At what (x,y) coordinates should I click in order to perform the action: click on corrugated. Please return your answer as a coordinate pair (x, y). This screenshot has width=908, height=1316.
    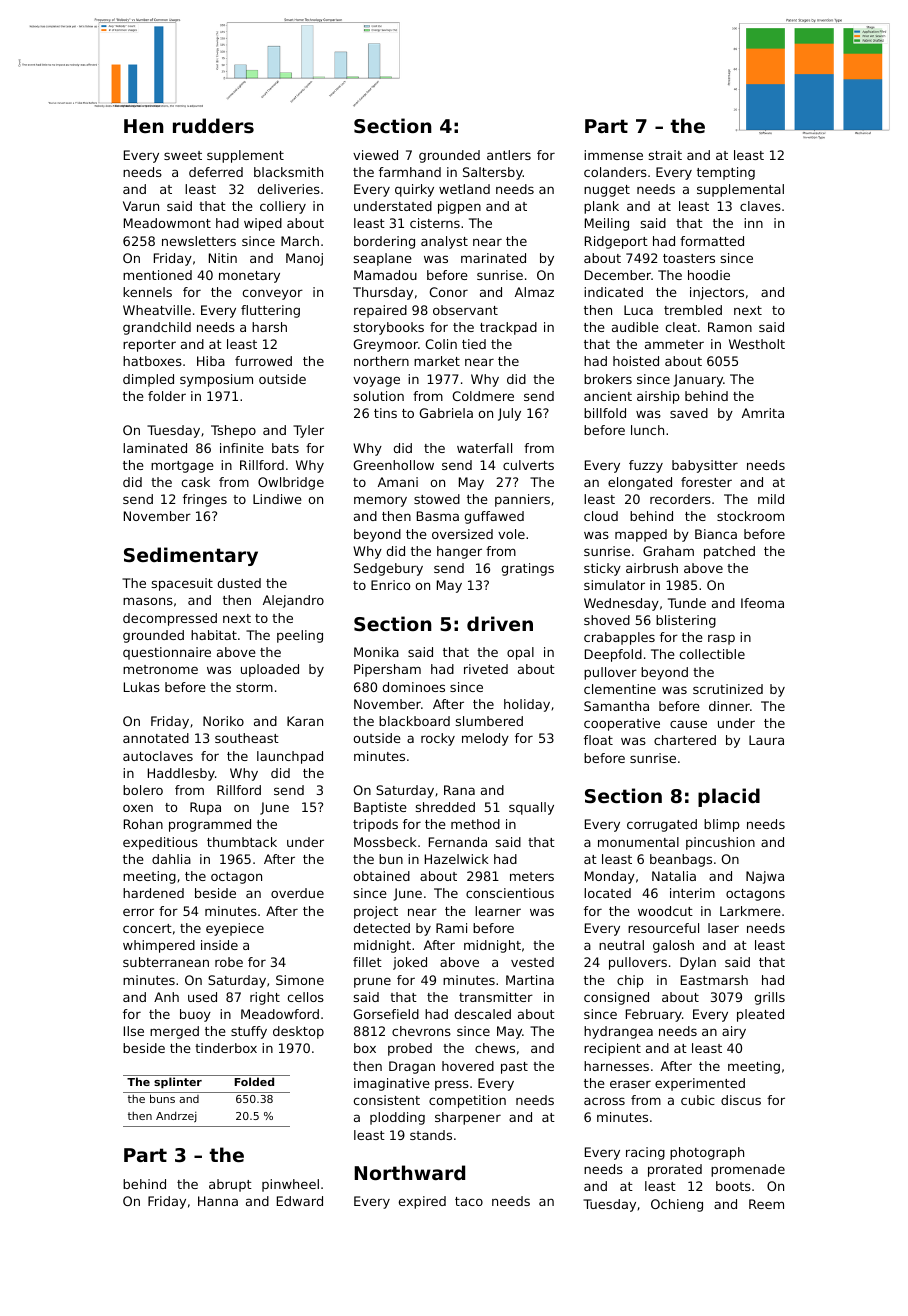
    Looking at the image, I should click on (662, 825).
